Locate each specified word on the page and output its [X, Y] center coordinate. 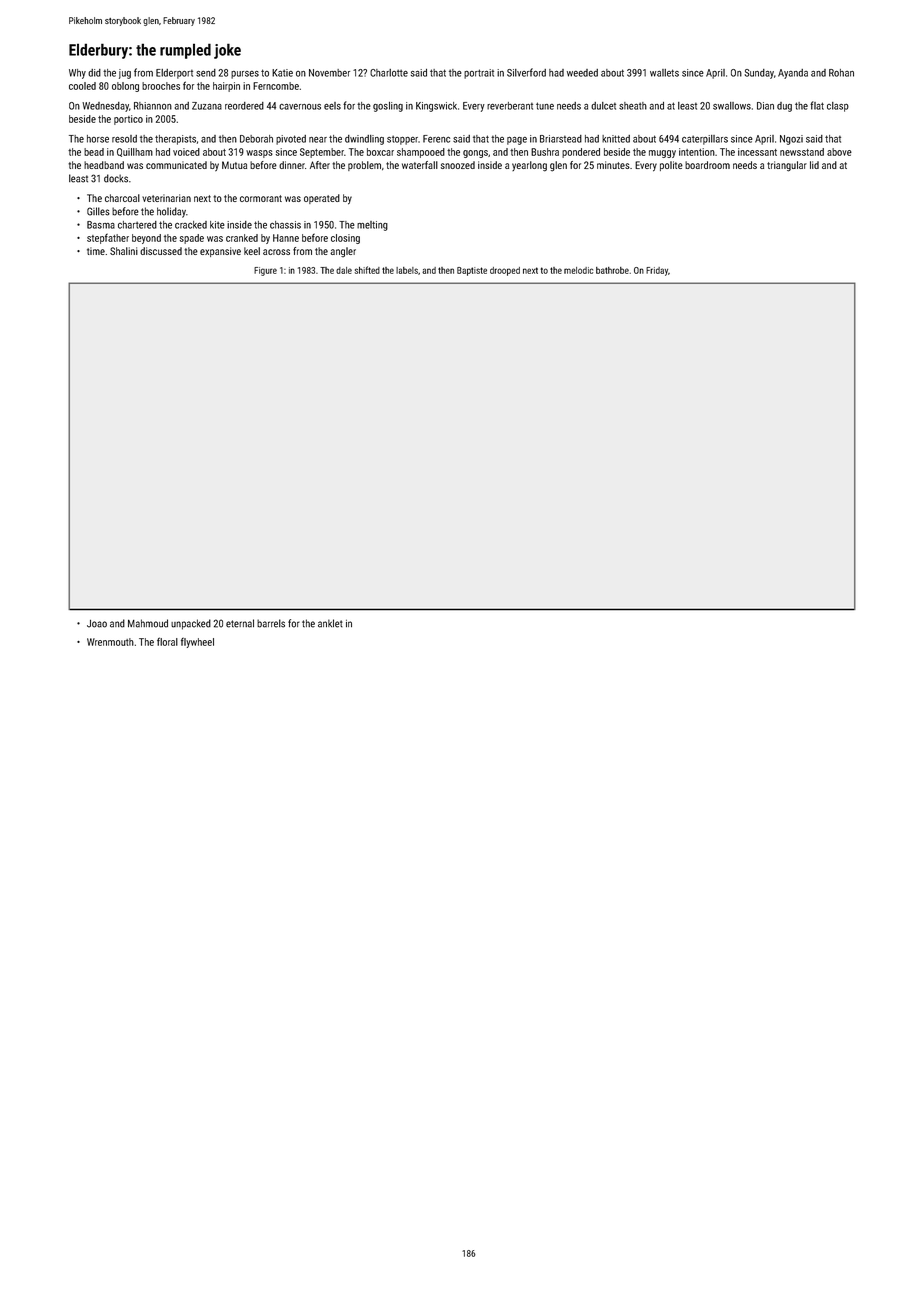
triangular [787, 166]
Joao [97, 624]
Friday [657, 271]
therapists [175, 140]
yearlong [529, 166]
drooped [505, 271]
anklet [330, 623]
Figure [265, 271]
